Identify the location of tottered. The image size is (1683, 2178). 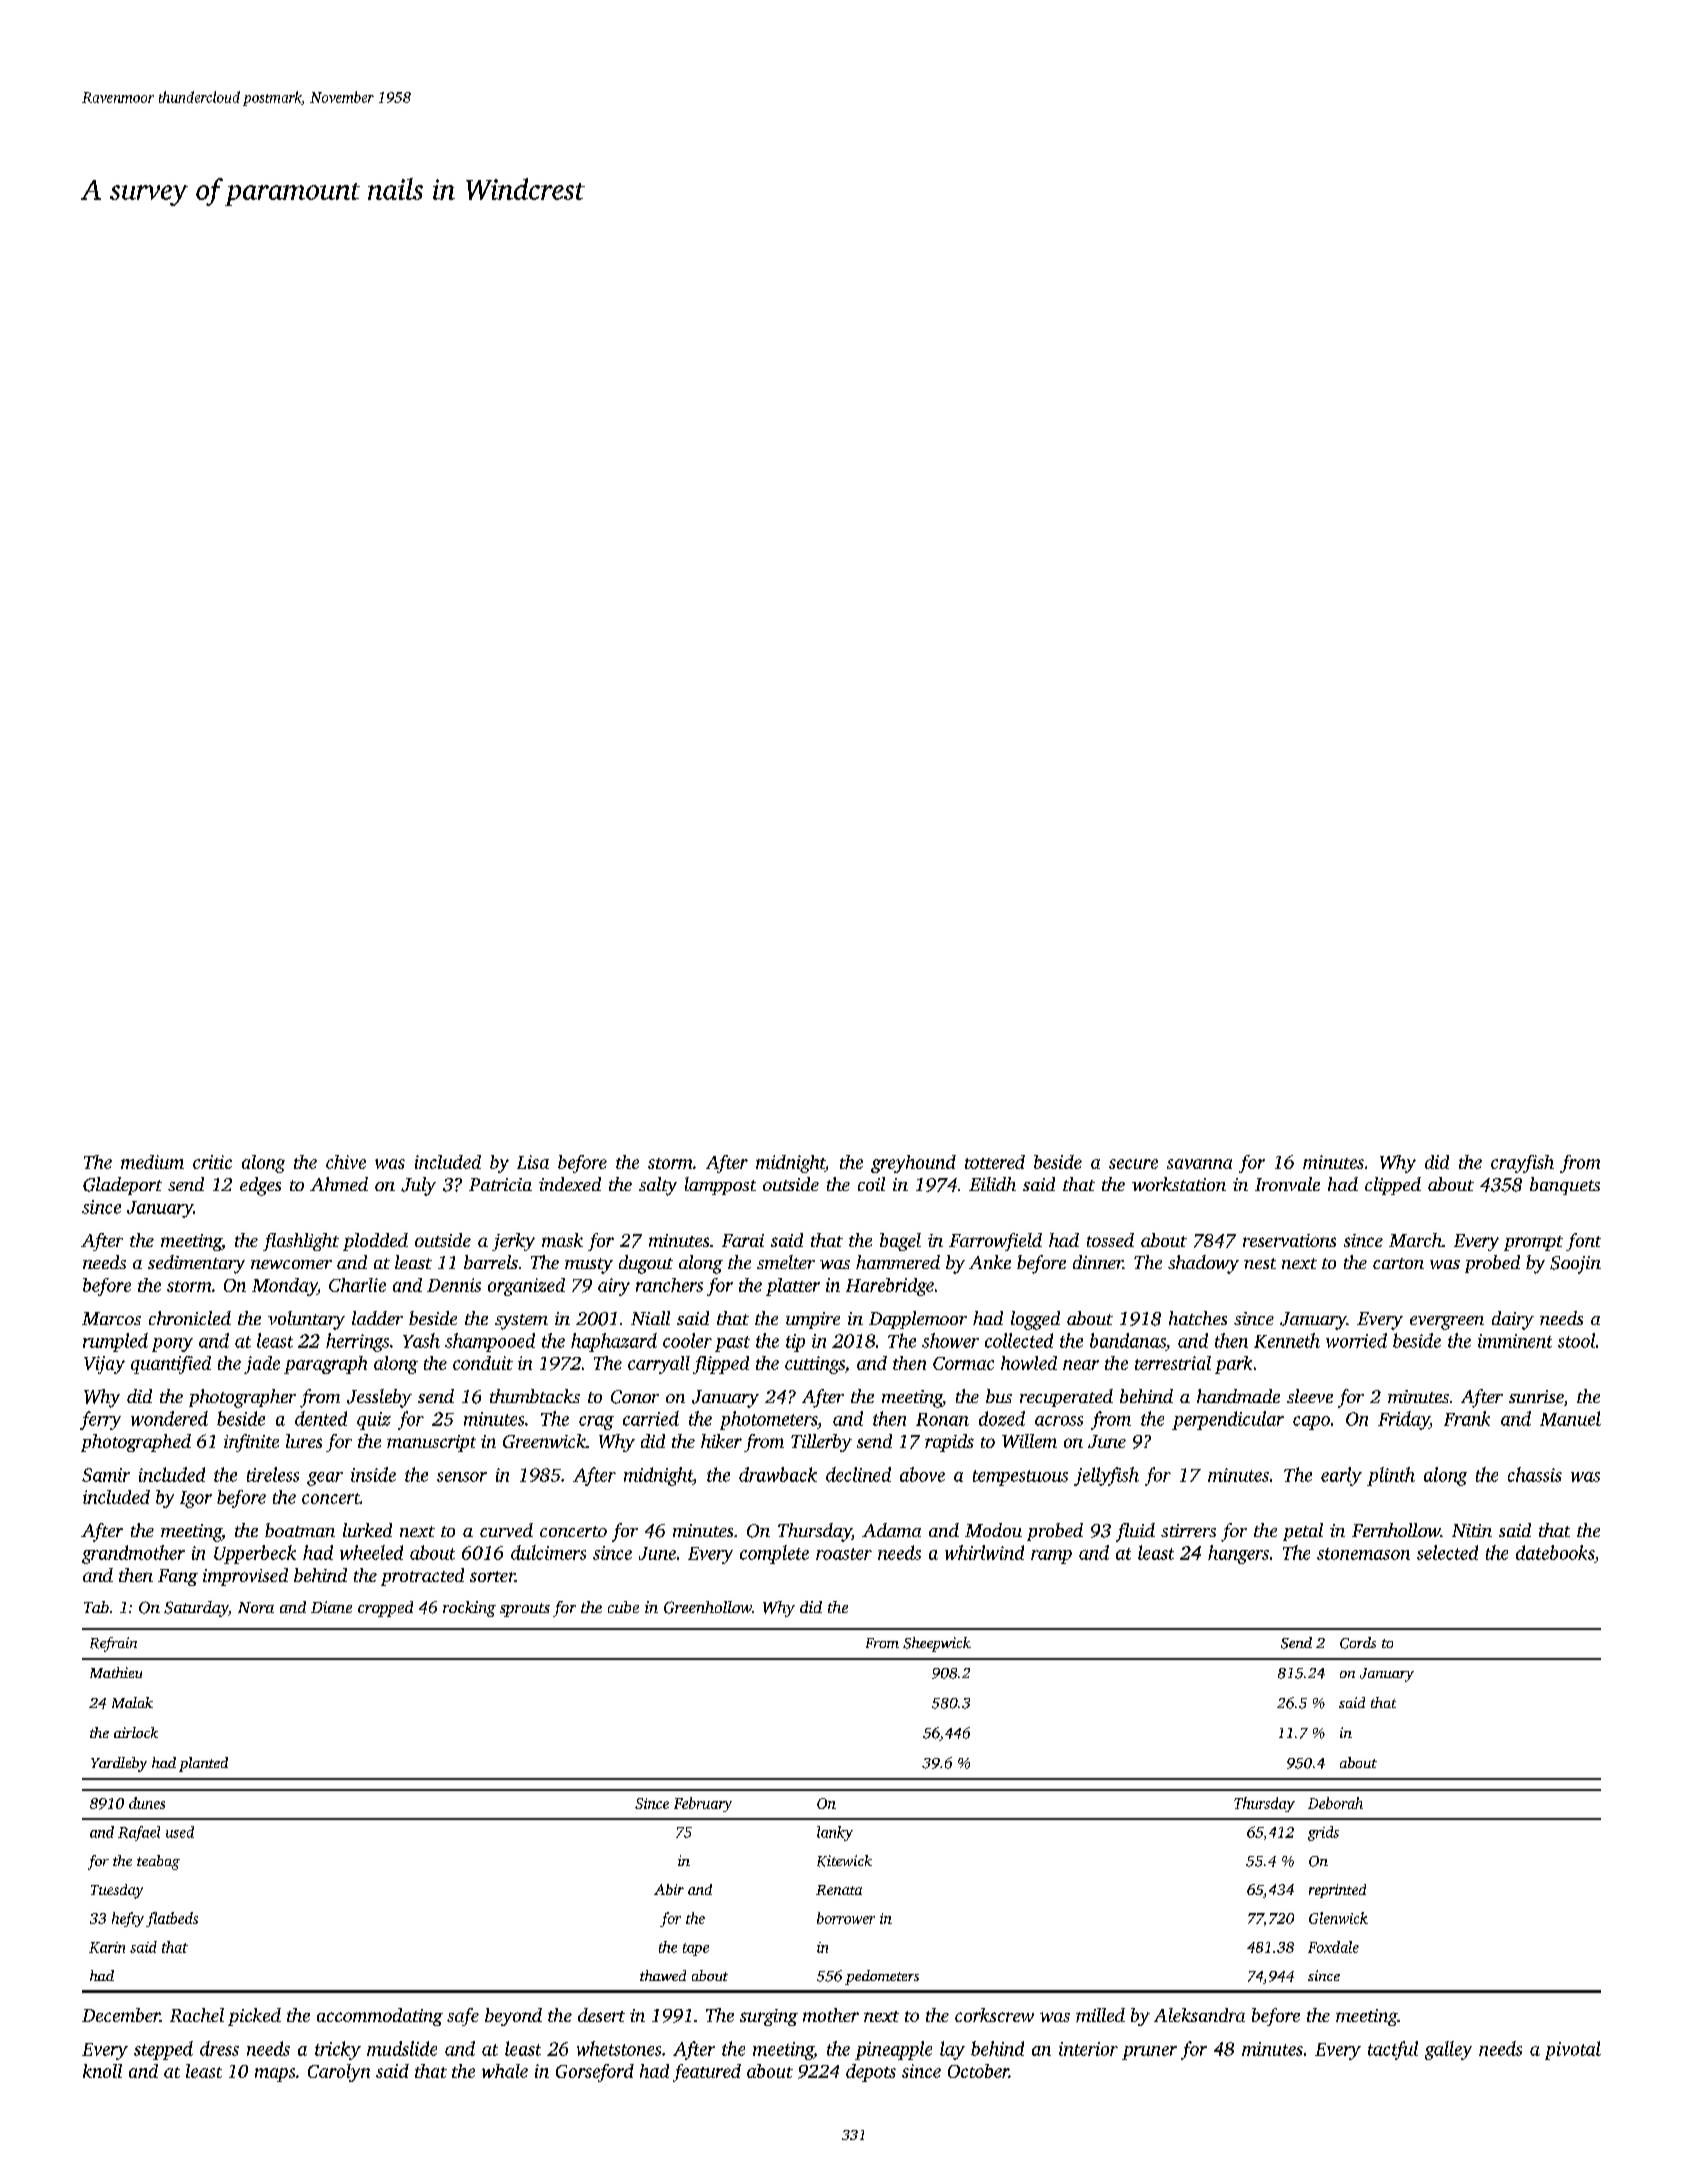
(995, 1162).
